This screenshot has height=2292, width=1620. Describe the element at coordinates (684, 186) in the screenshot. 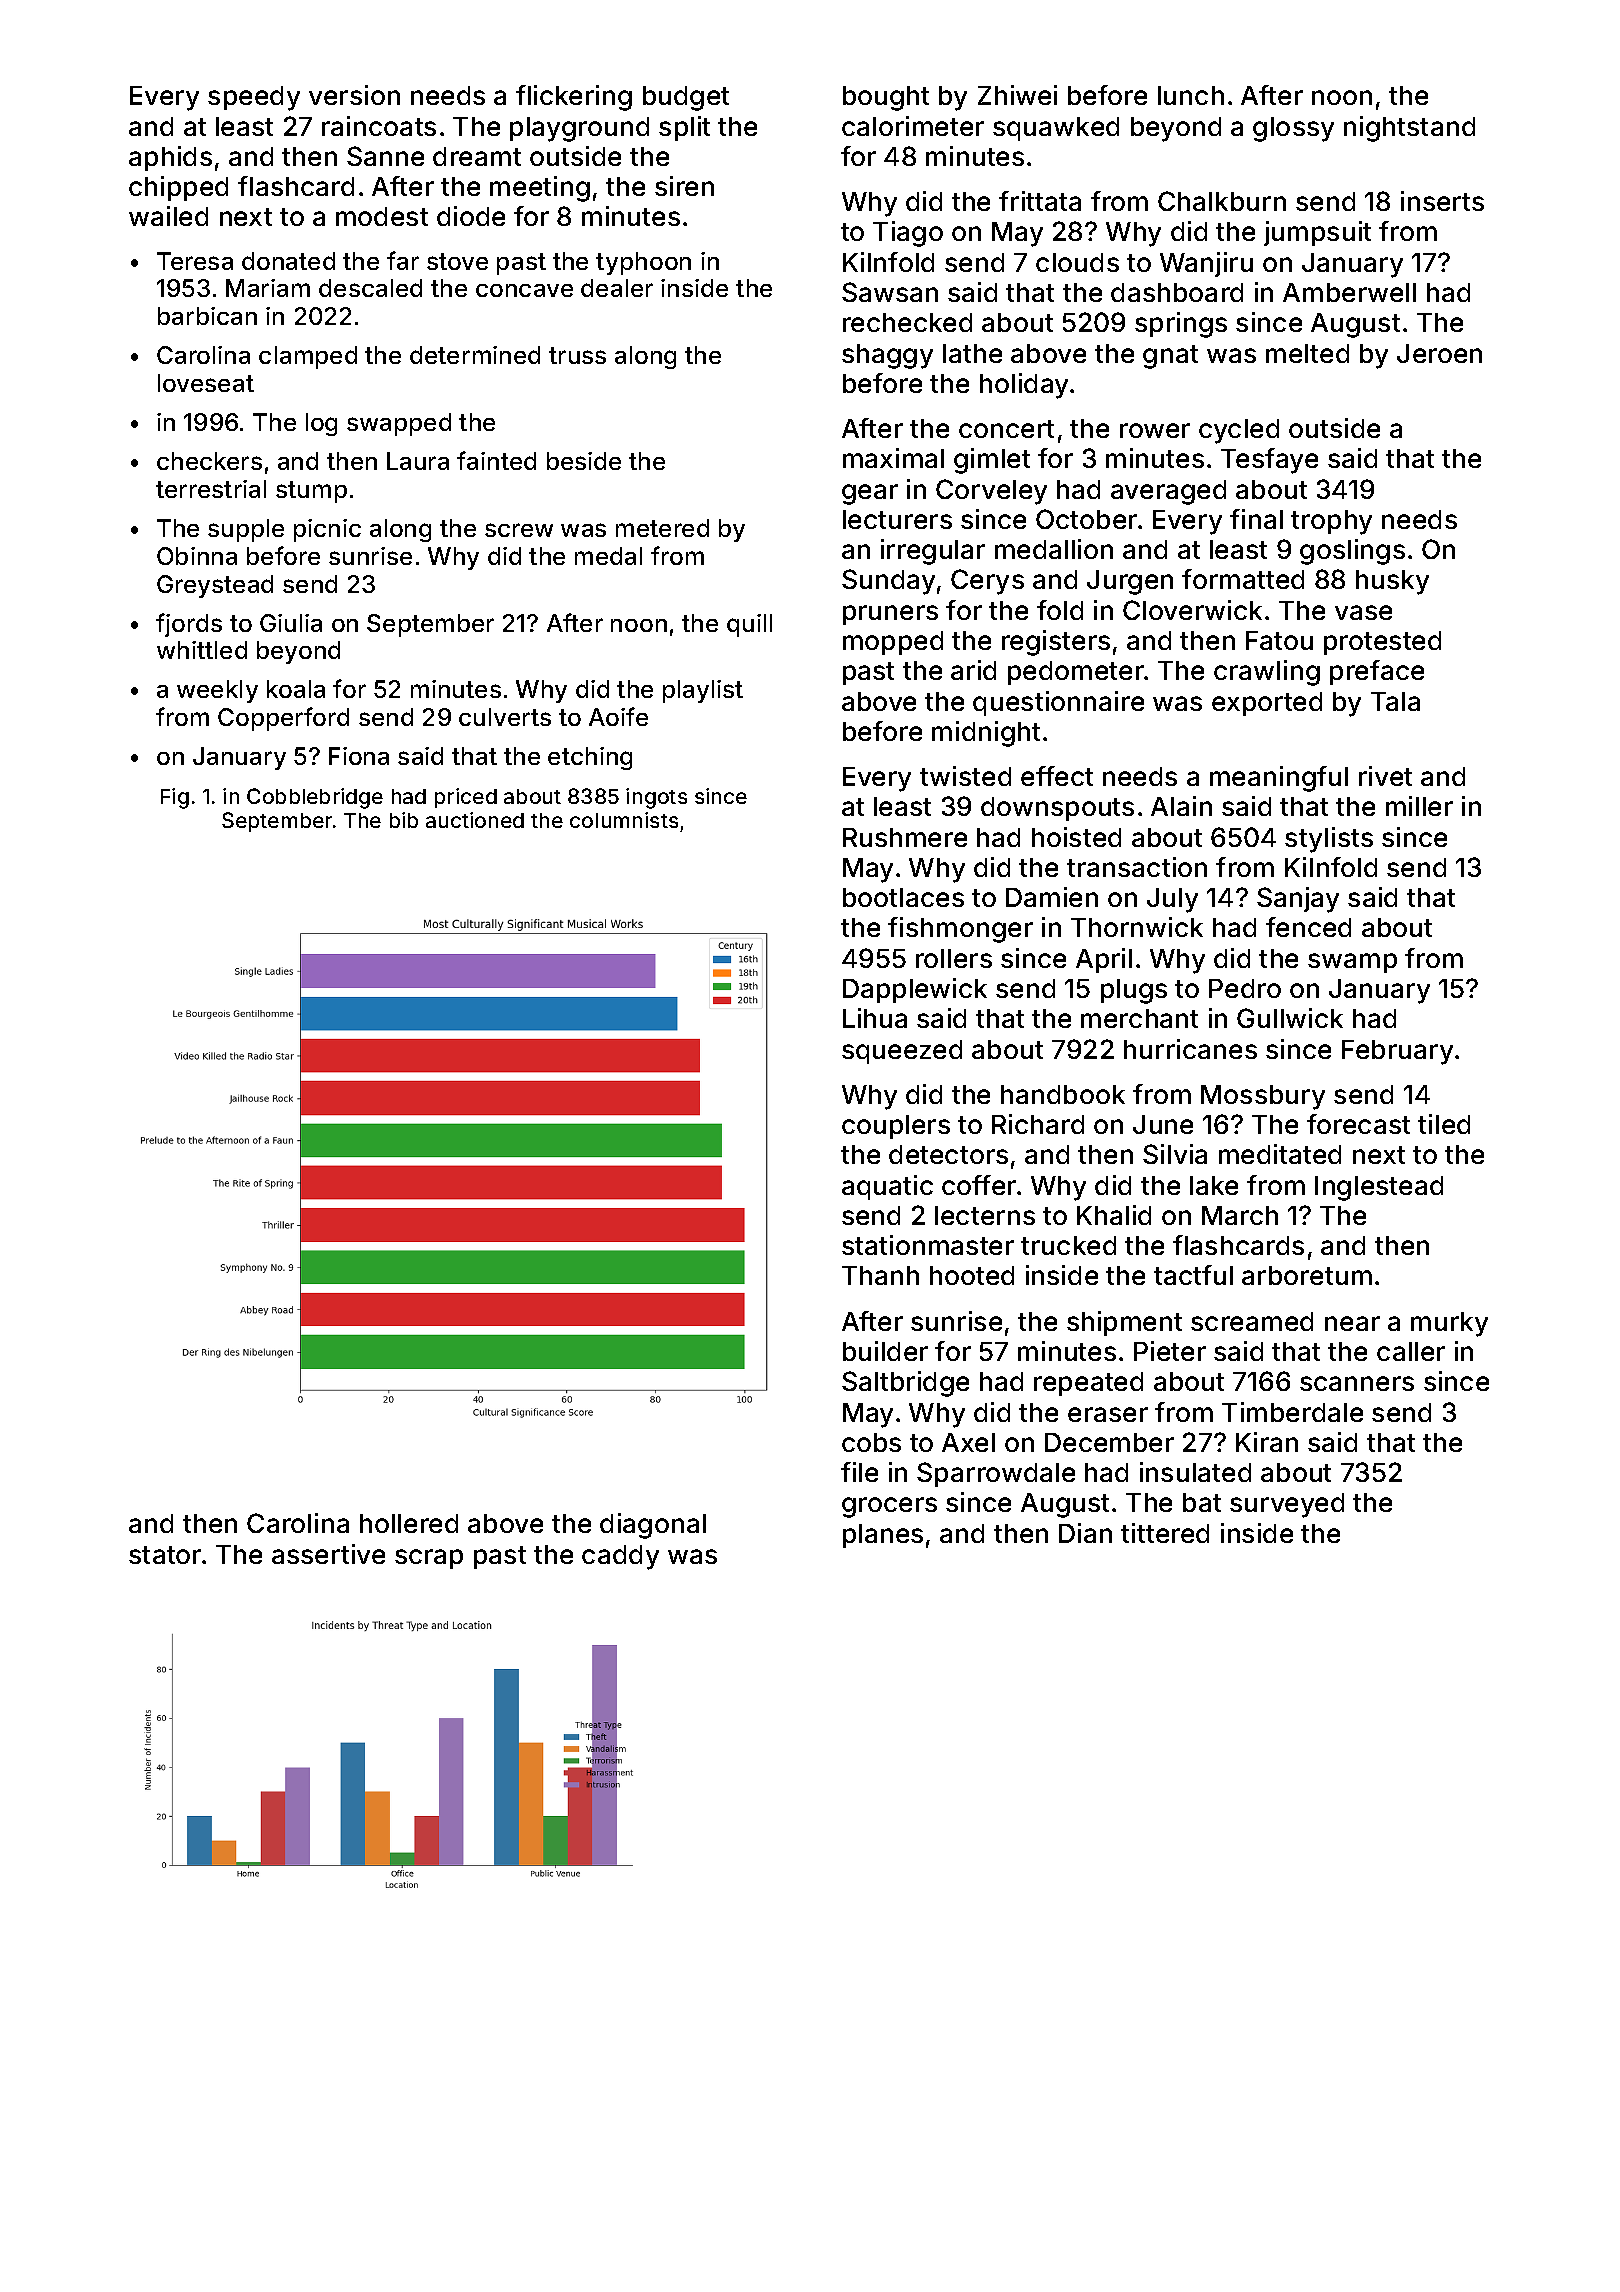

I see `siren` at that location.
